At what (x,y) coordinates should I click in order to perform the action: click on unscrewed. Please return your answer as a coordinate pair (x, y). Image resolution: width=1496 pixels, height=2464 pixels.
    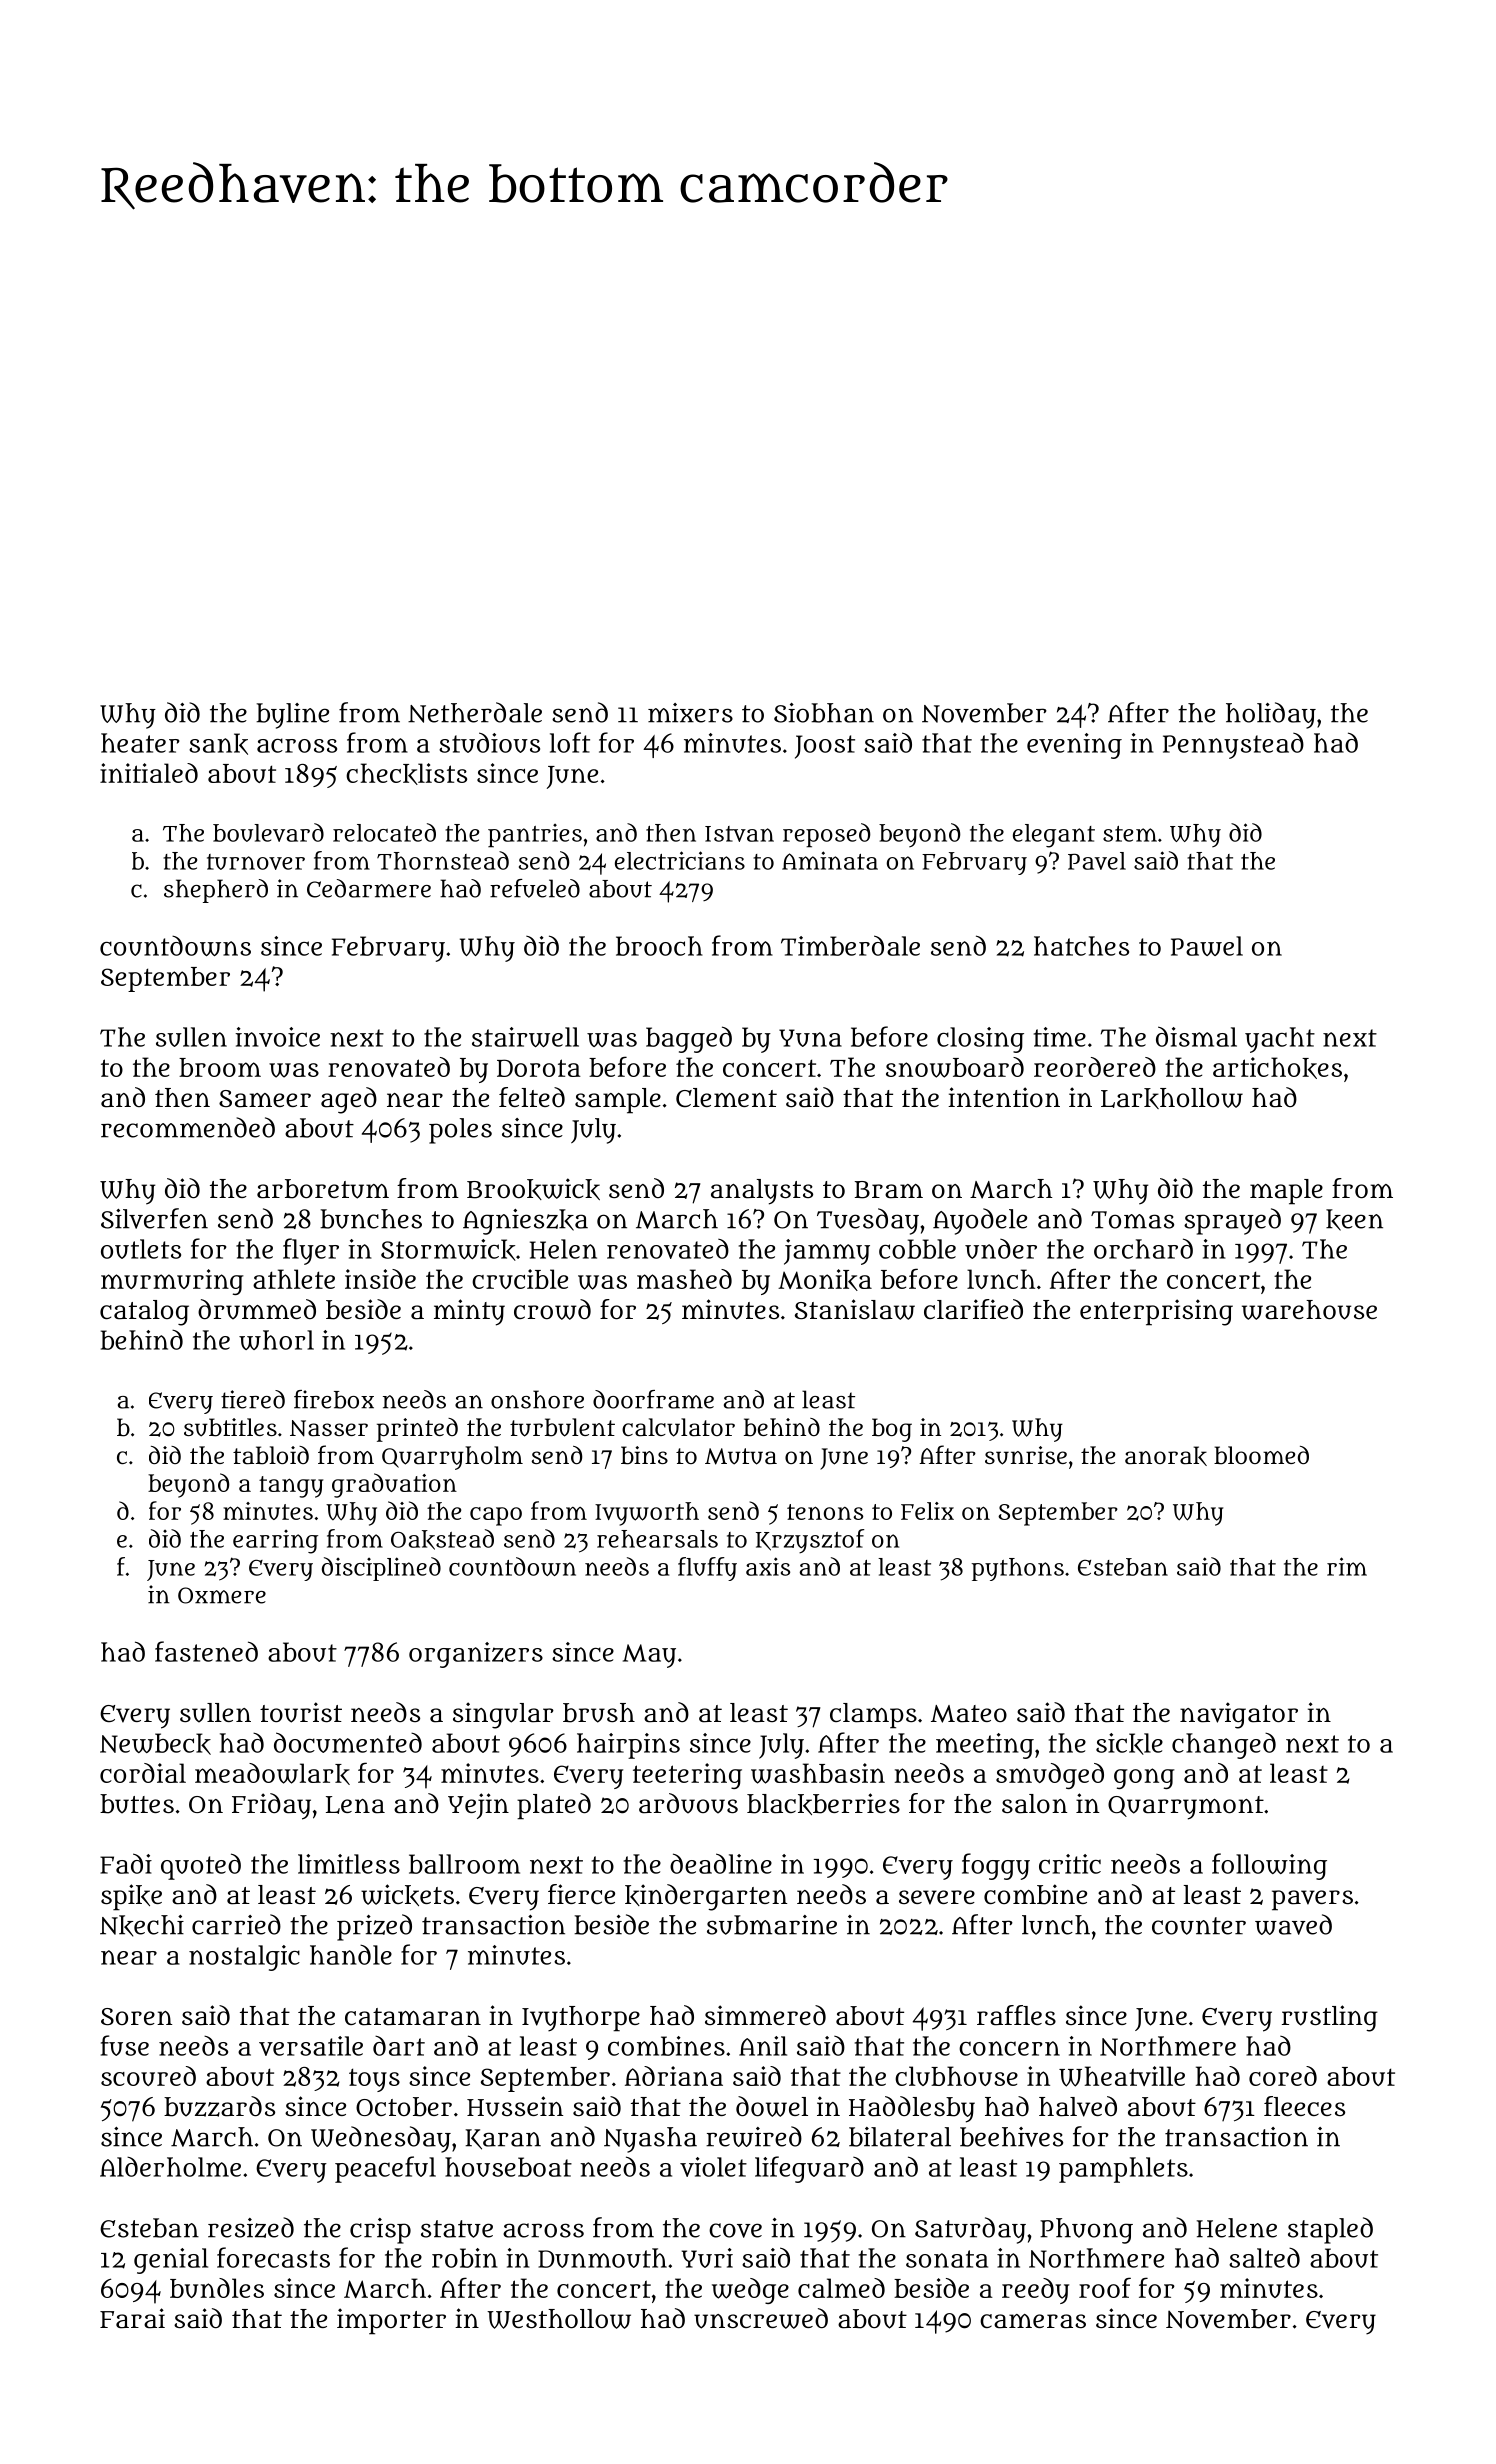
    Looking at the image, I should click on (761, 2318).
